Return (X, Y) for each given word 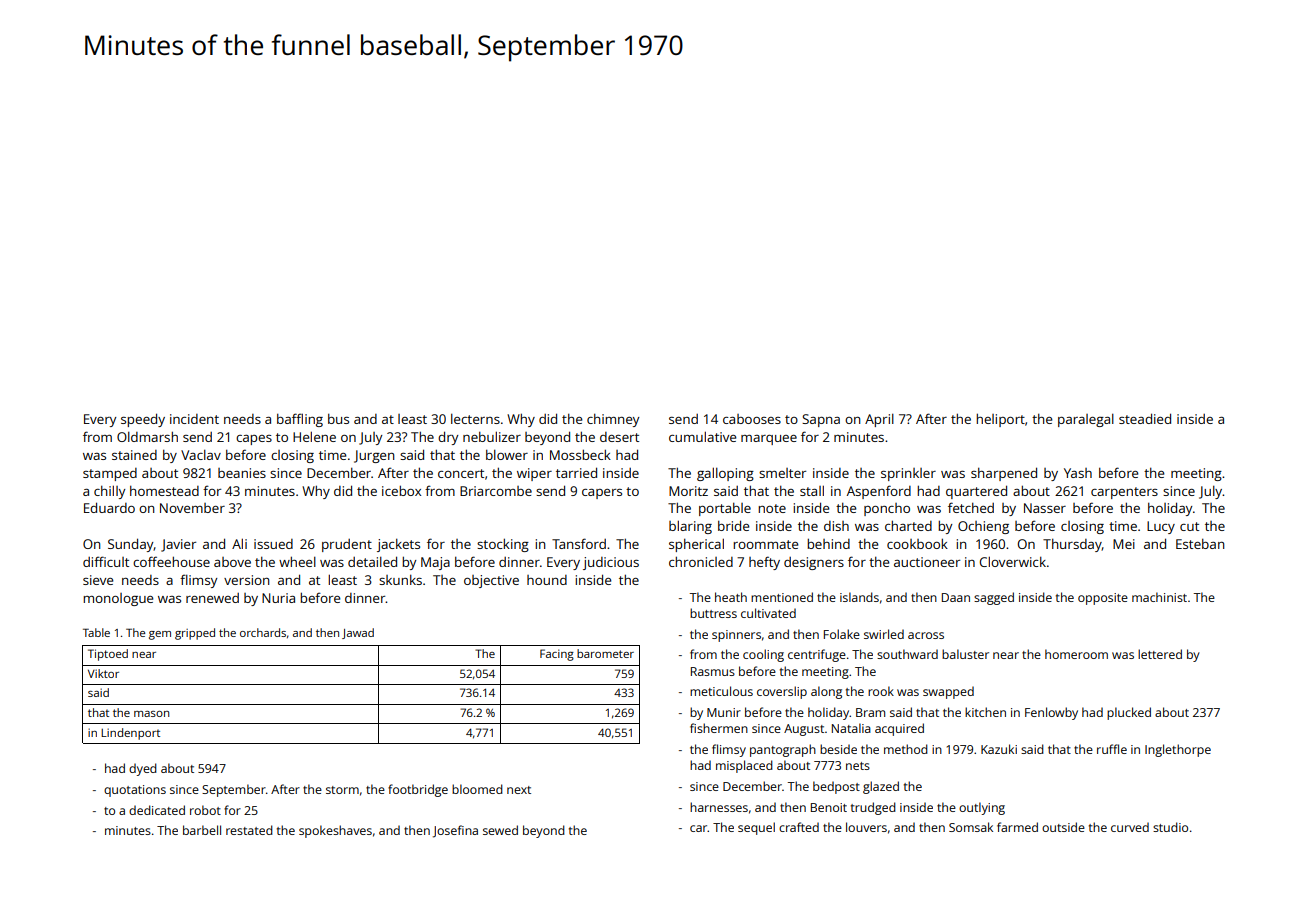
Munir (724, 712)
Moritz (688, 491)
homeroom (1076, 654)
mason (151, 714)
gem (160, 635)
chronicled (701, 561)
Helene (314, 436)
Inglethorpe (1178, 750)
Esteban (1200, 544)
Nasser (1045, 508)
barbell (202, 830)
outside (1063, 827)
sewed (500, 830)
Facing (557, 655)
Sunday (131, 545)
